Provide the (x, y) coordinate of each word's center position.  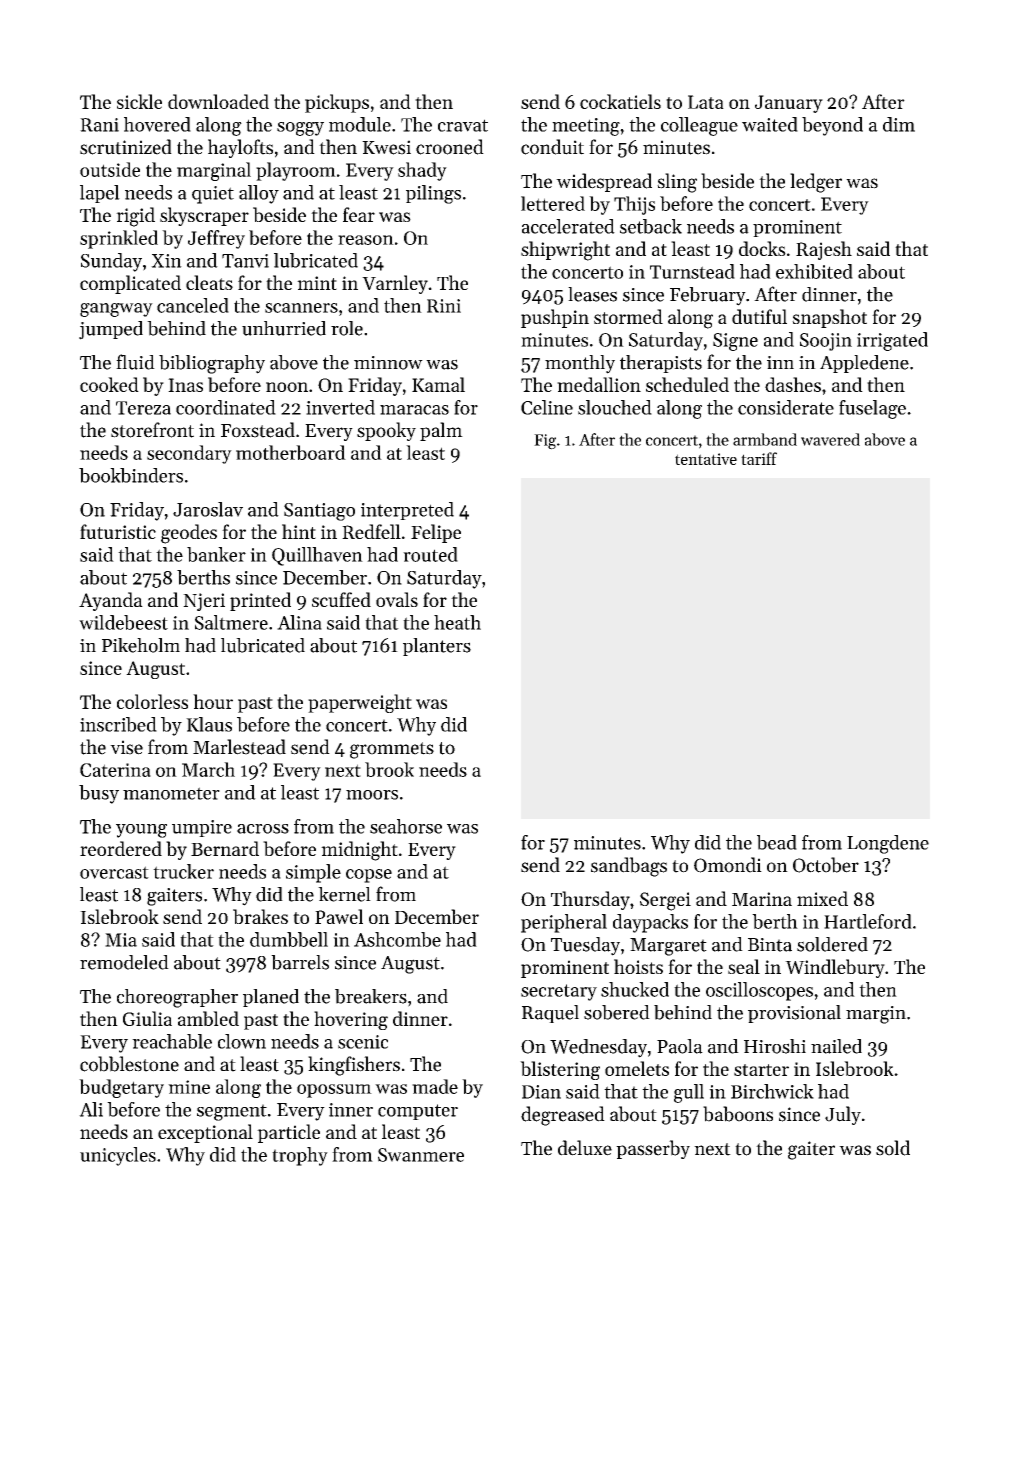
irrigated (892, 341)
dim (899, 124)
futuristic (118, 531)
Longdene (888, 844)
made (435, 1086)
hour (213, 701)
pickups (337, 103)
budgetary (121, 1088)
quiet (213, 195)
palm (441, 431)
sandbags (629, 867)
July (843, 1115)
